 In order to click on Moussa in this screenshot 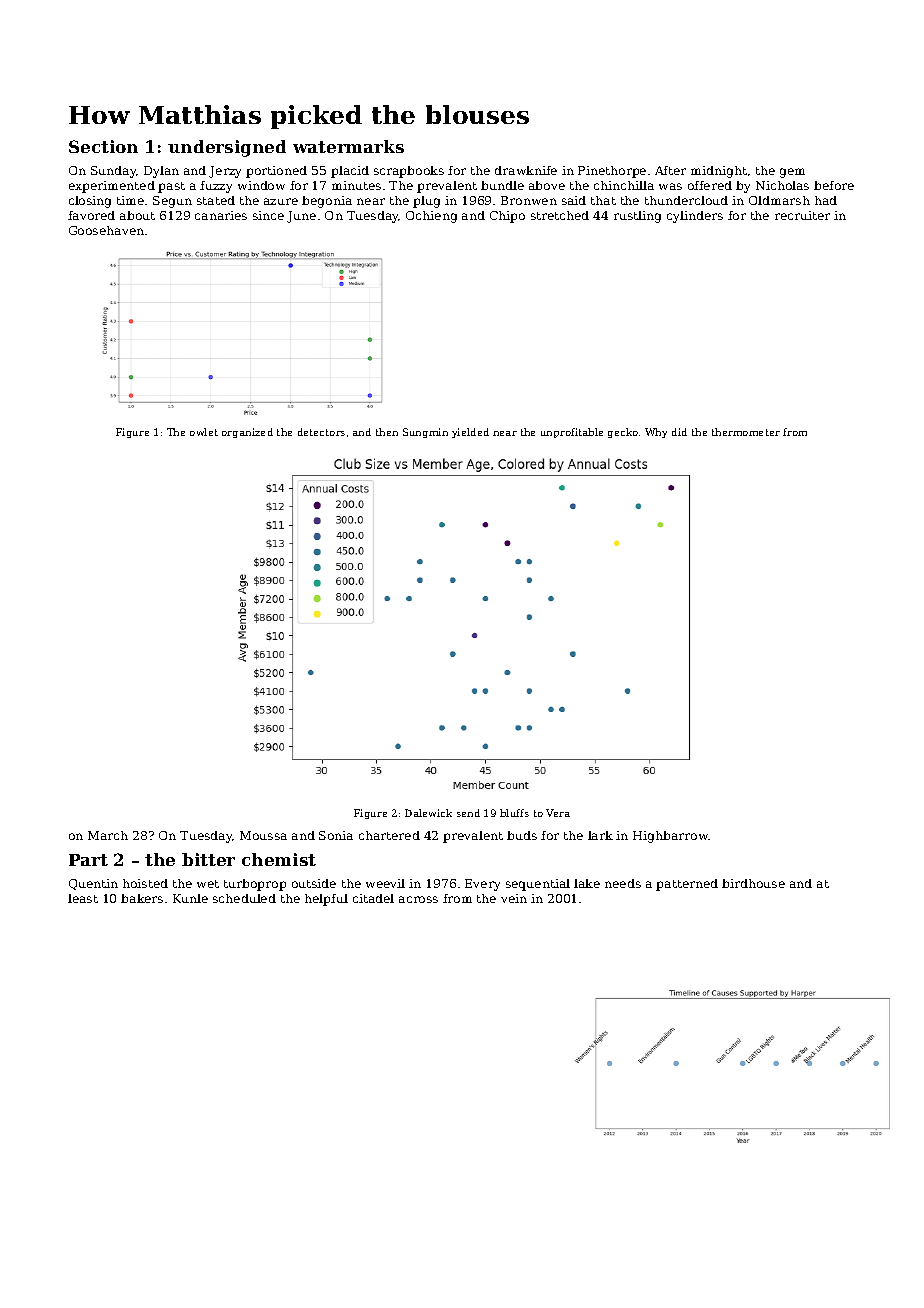, I will do `click(263, 835)`.
